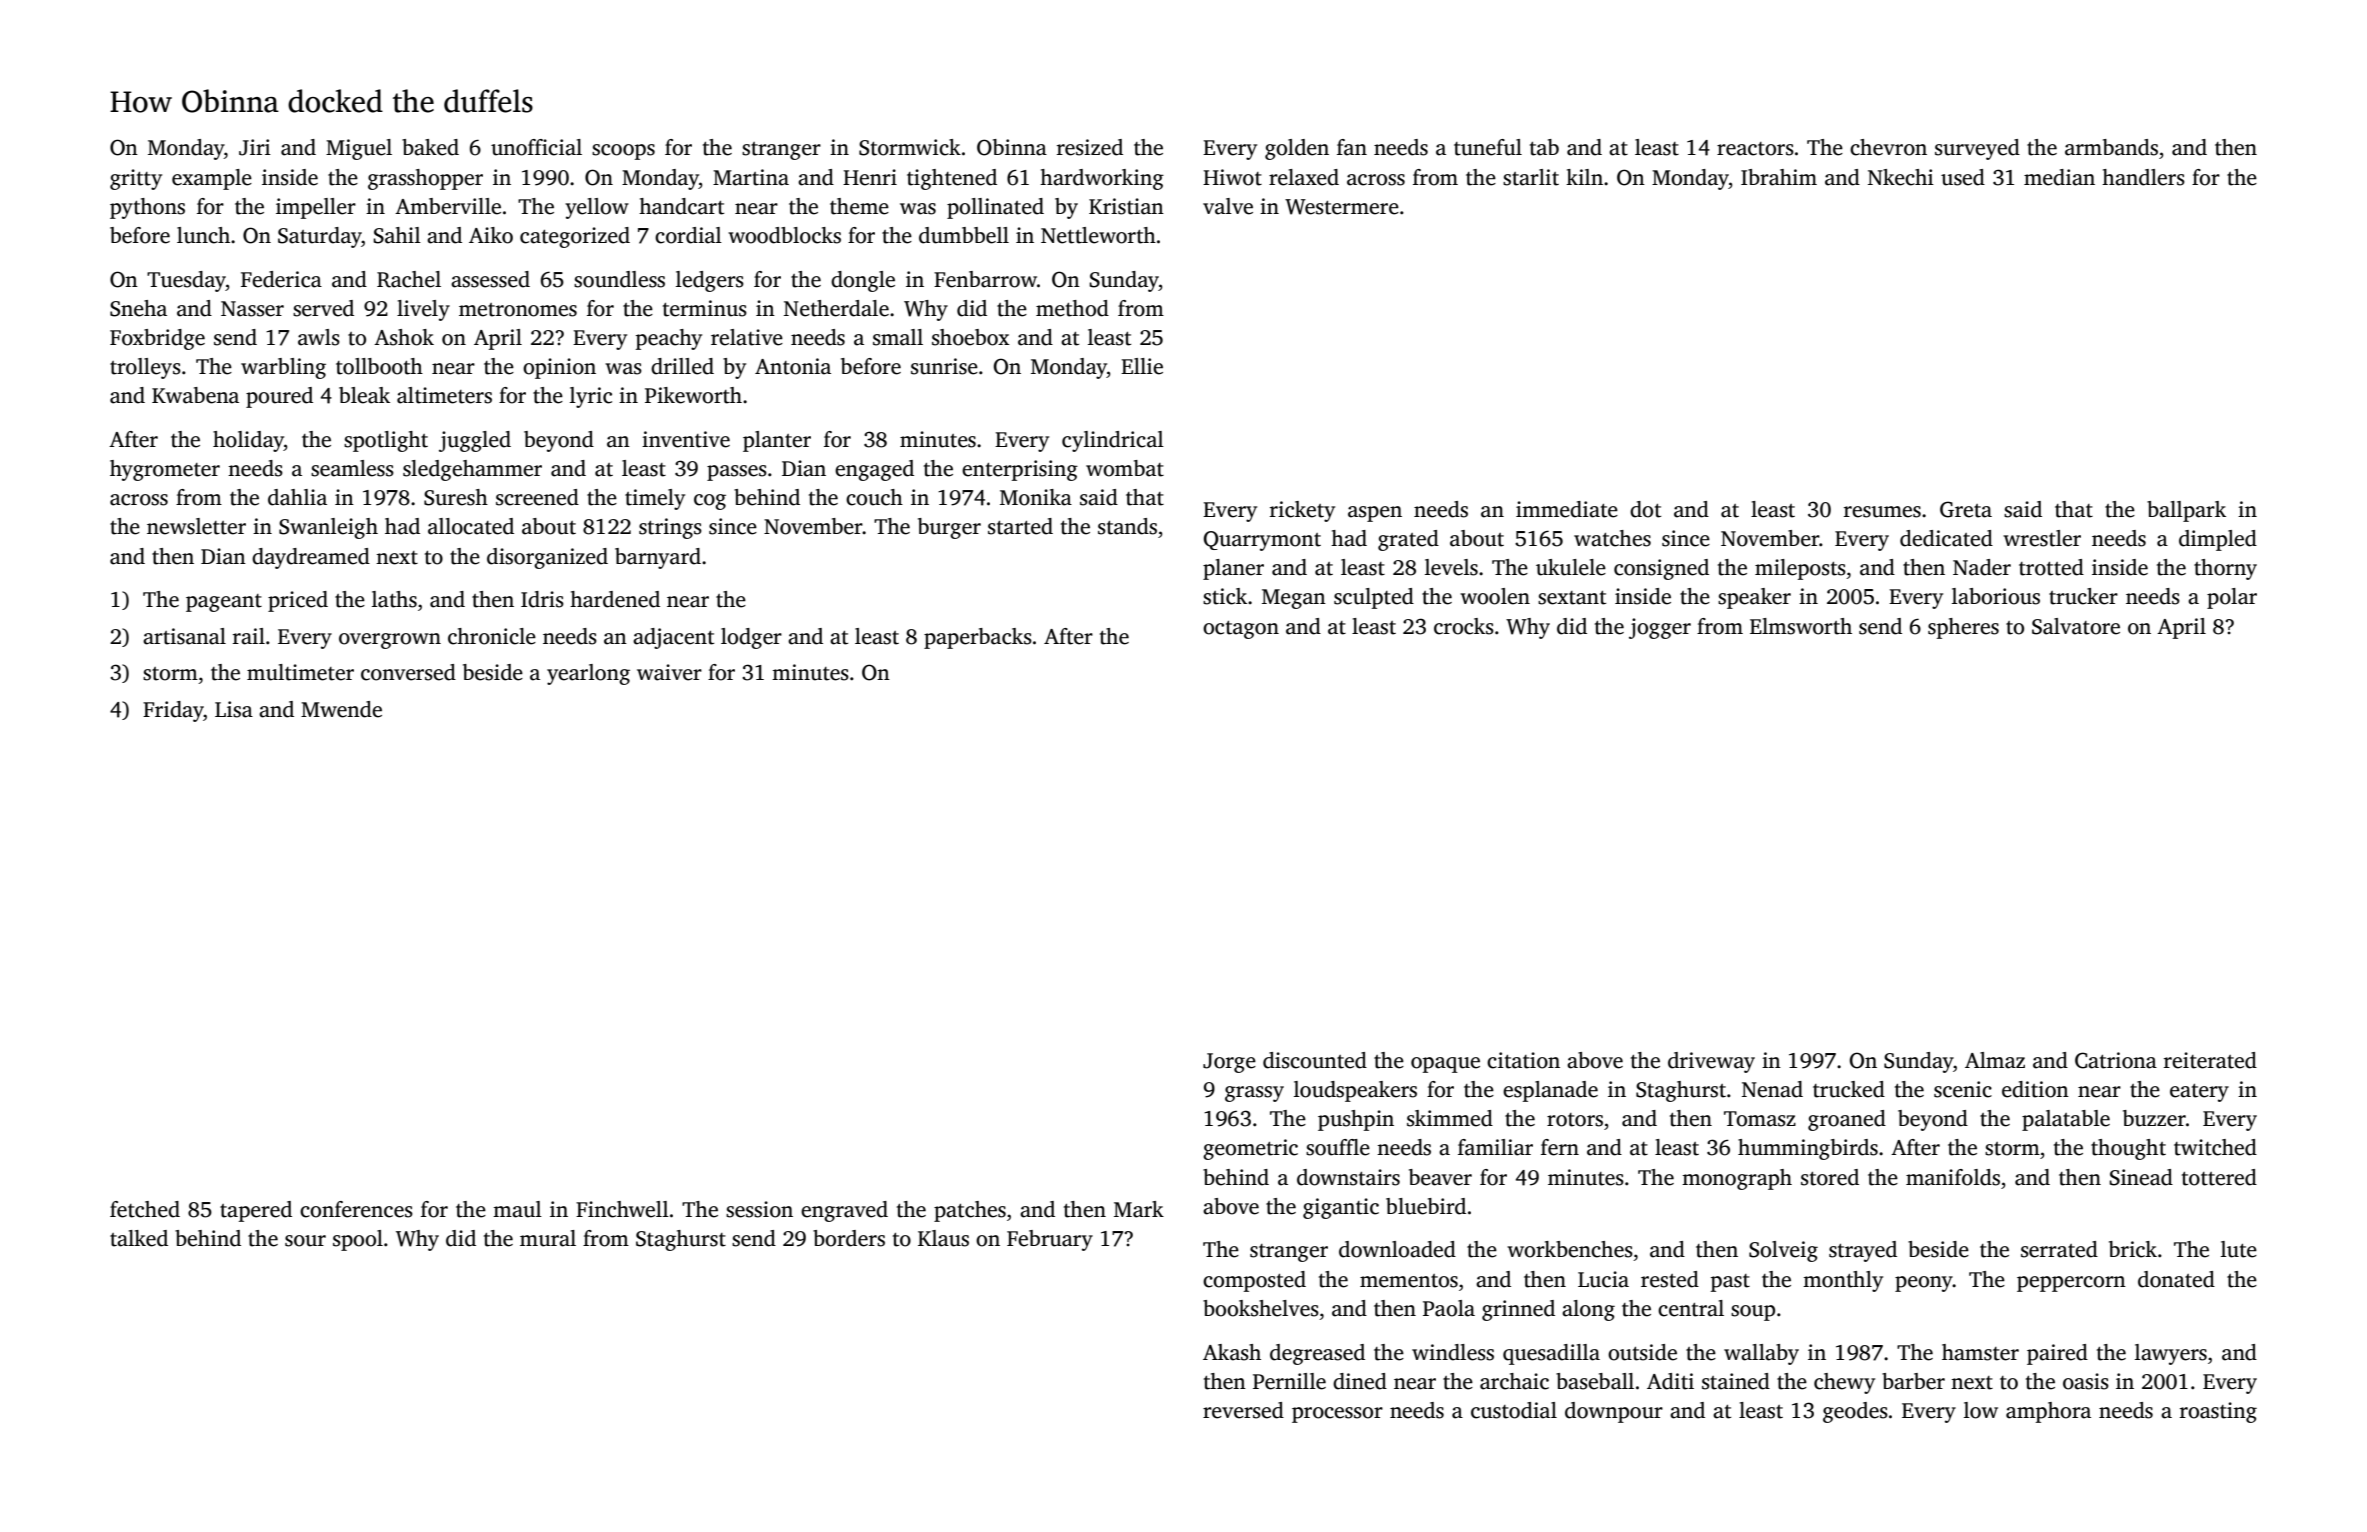  Describe the element at coordinates (1337, 1415) in the document. I see `processor` at that location.
